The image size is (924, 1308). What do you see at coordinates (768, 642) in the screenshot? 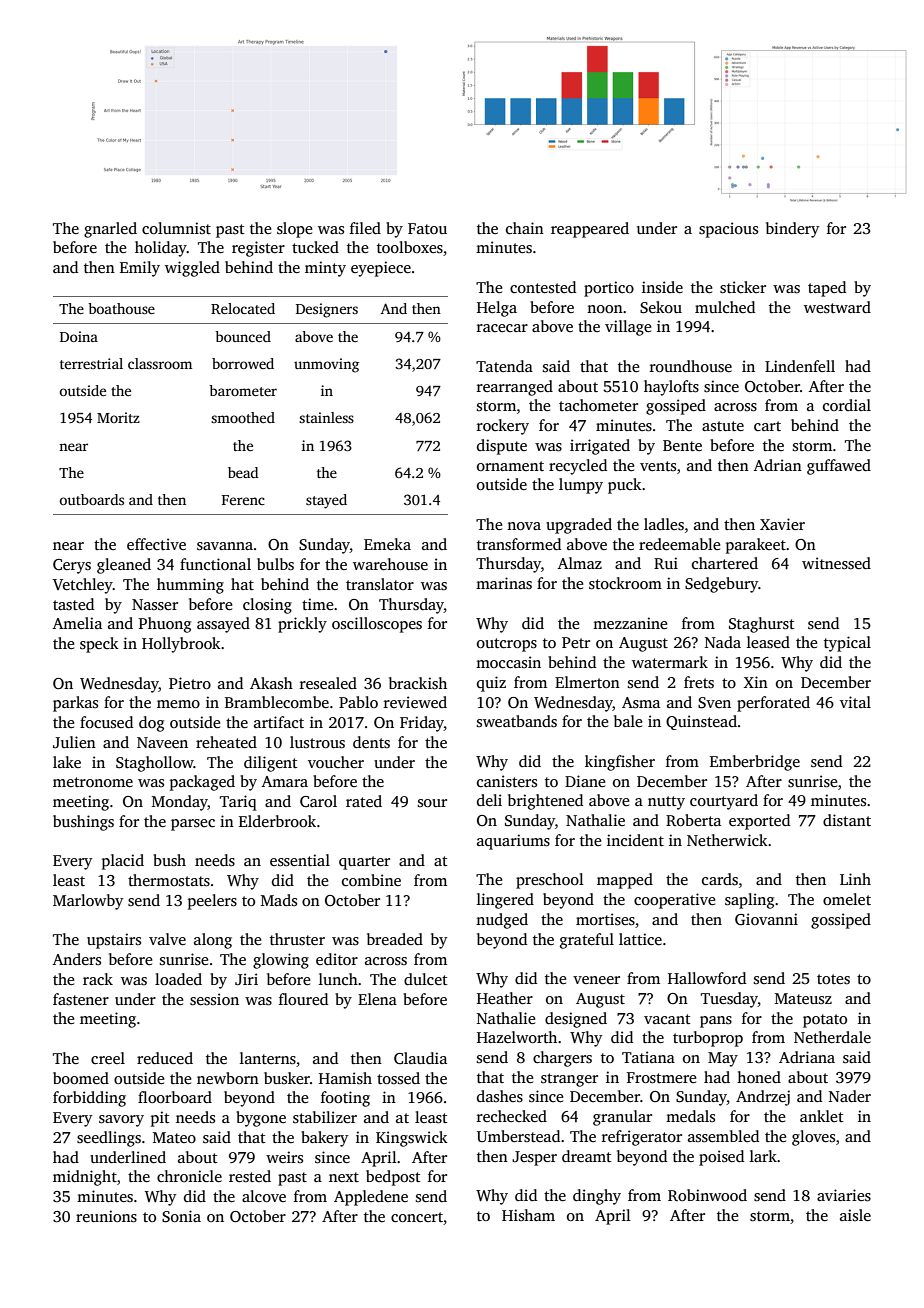
I see `leased` at bounding box center [768, 642].
